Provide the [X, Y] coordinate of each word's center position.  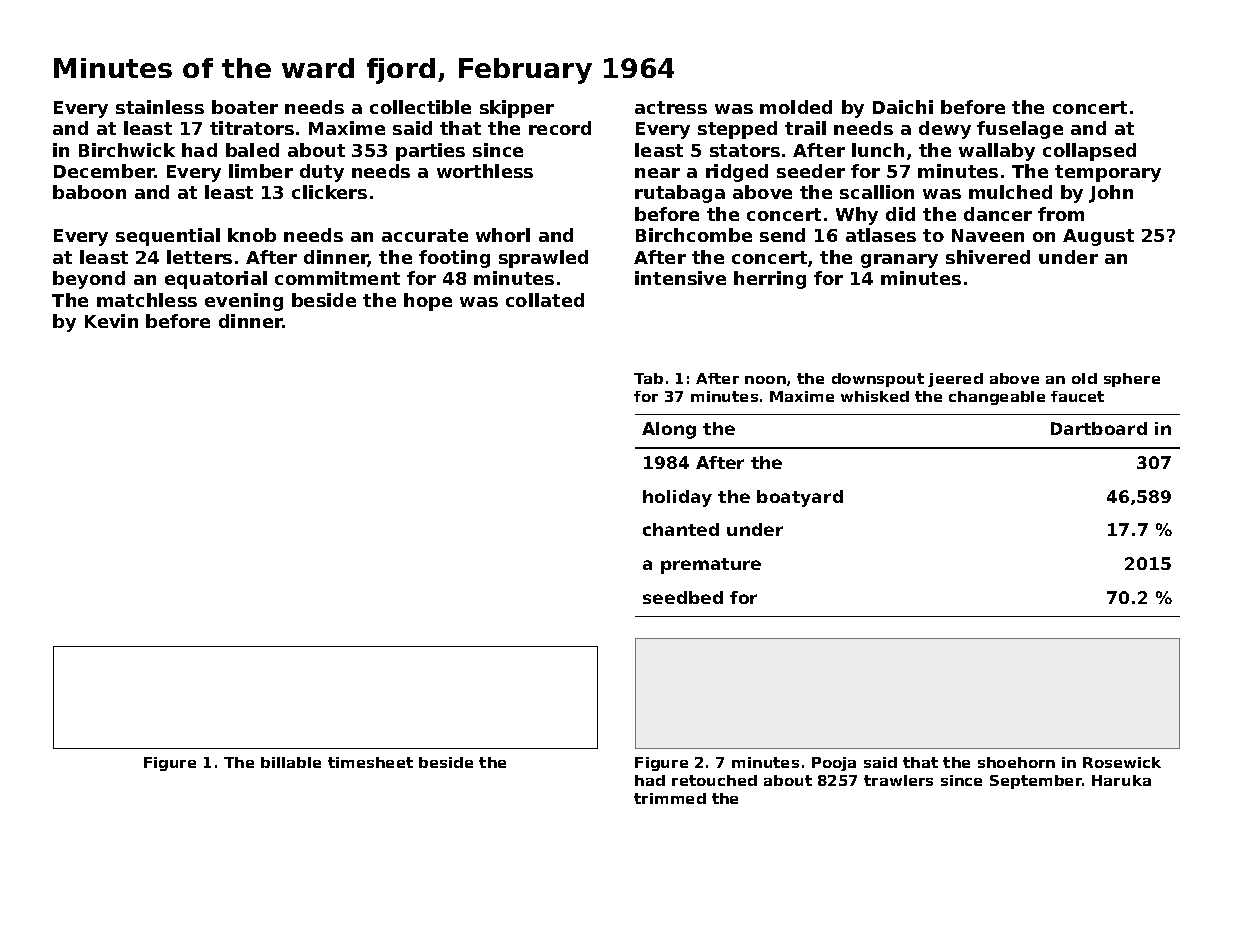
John [1111, 194]
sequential [168, 237]
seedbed [683, 597]
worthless [485, 171]
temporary [1108, 173]
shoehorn [1016, 762]
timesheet [370, 762]
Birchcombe [694, 235]
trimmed [670, 798]
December [104, 171]
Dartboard [1099, 428]
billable [291, 762]
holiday [677, 498]
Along [669, 430]
